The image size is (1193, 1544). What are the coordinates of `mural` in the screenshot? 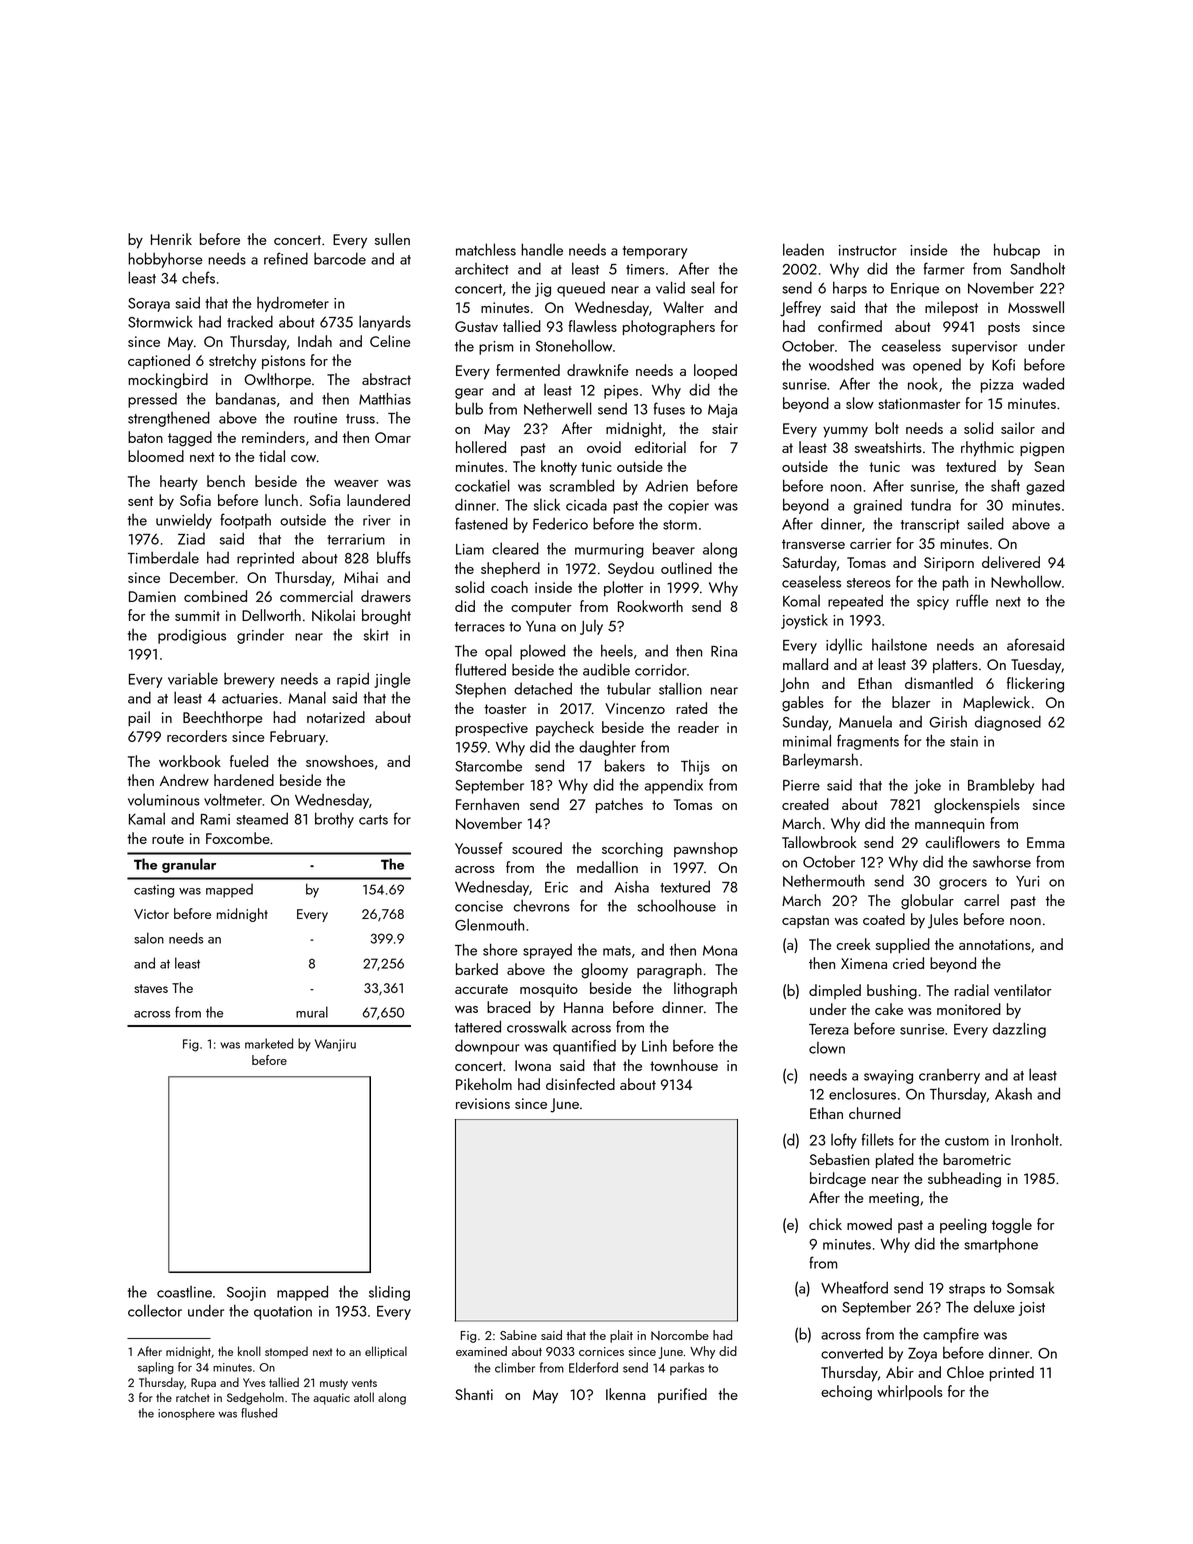 It's located at (312, 1012).
